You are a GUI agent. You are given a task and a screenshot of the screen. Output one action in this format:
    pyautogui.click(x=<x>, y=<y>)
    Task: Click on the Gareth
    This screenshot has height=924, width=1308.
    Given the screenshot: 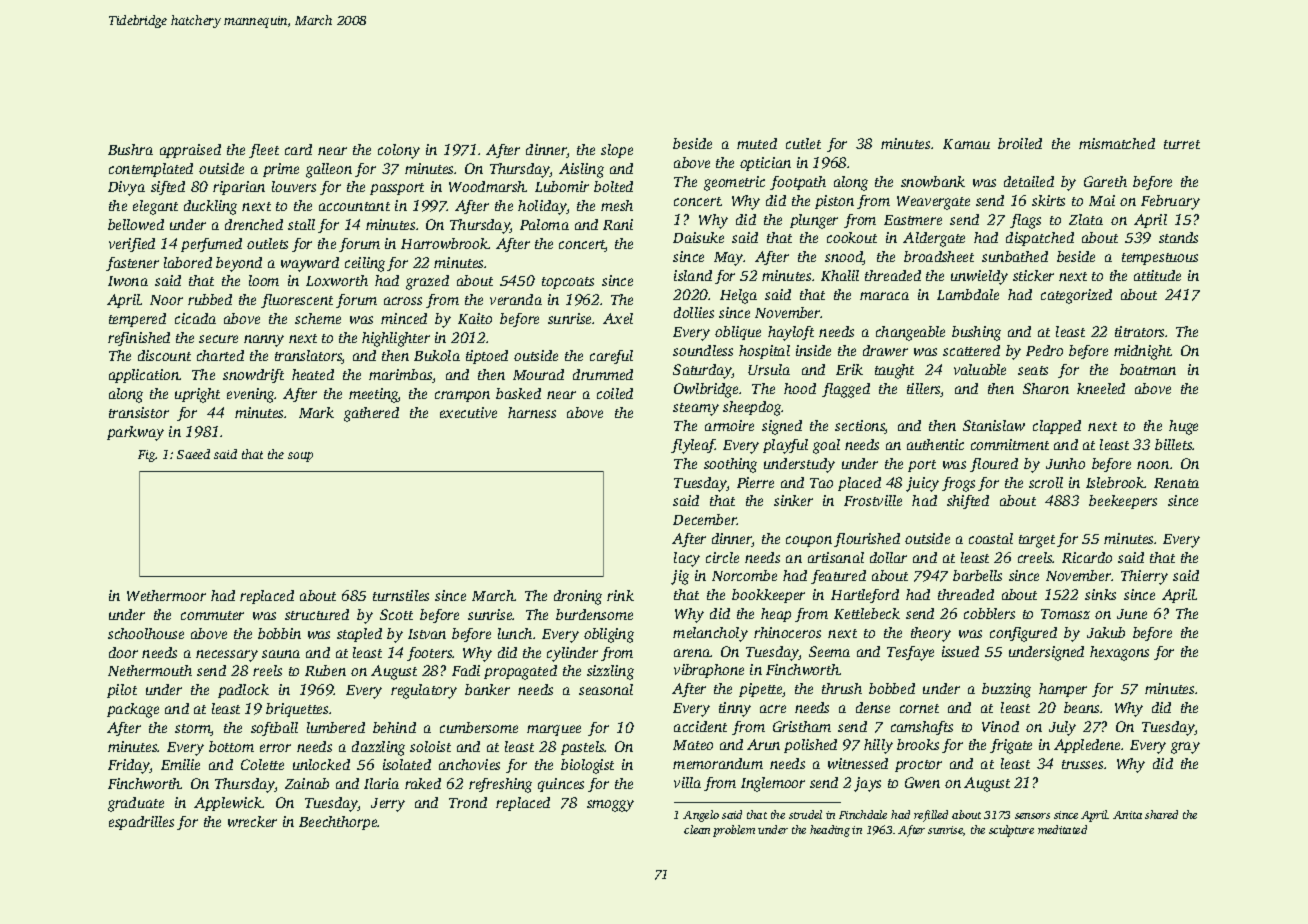 What is the action you would take?
    pyautogui.click(x=1105, y=181)
